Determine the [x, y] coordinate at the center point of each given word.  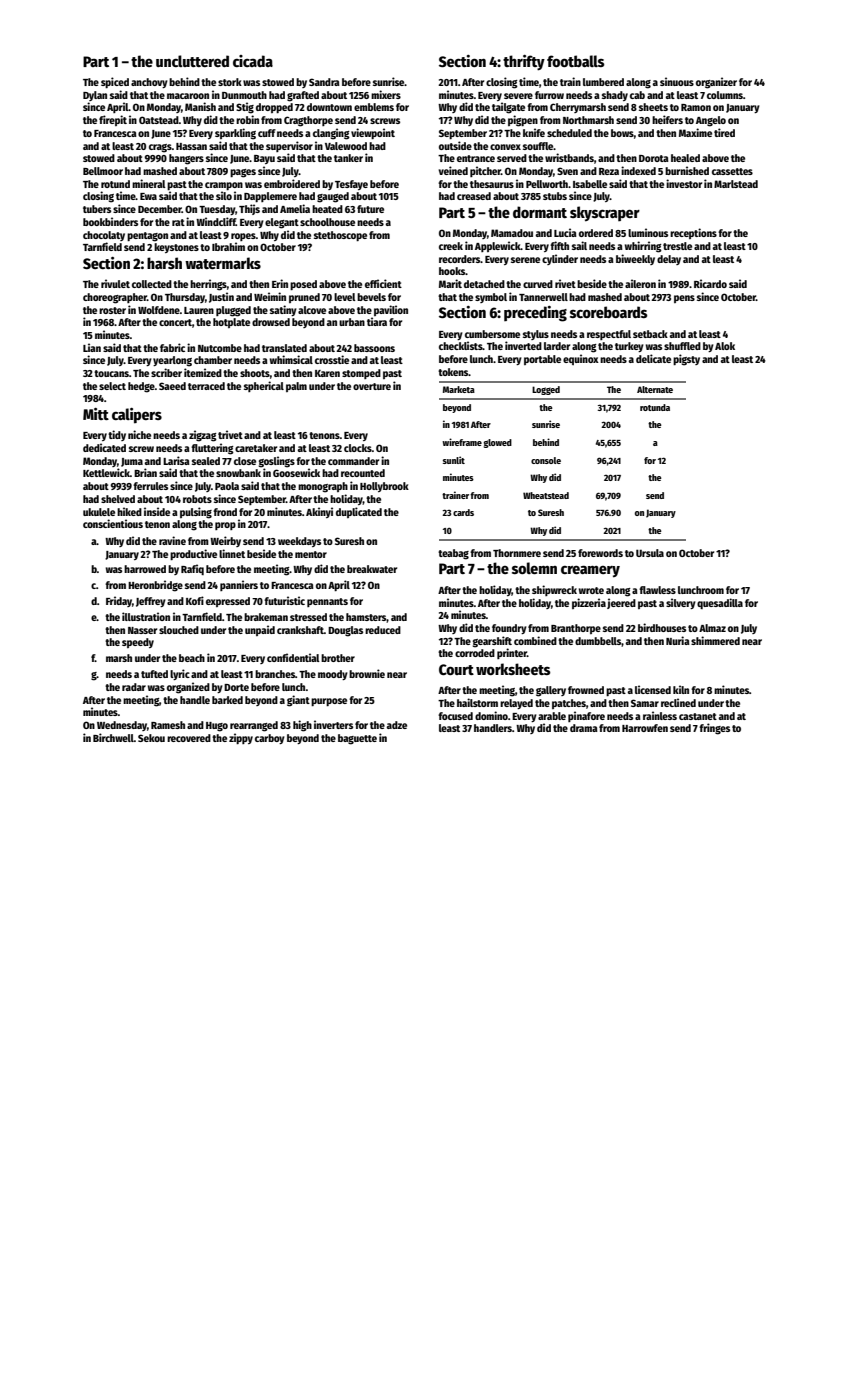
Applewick [498, 246]
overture [372, 386]
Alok [725, 346]
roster [112, 310]
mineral [149, 183]
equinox [581, 359]
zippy [241, 738]
